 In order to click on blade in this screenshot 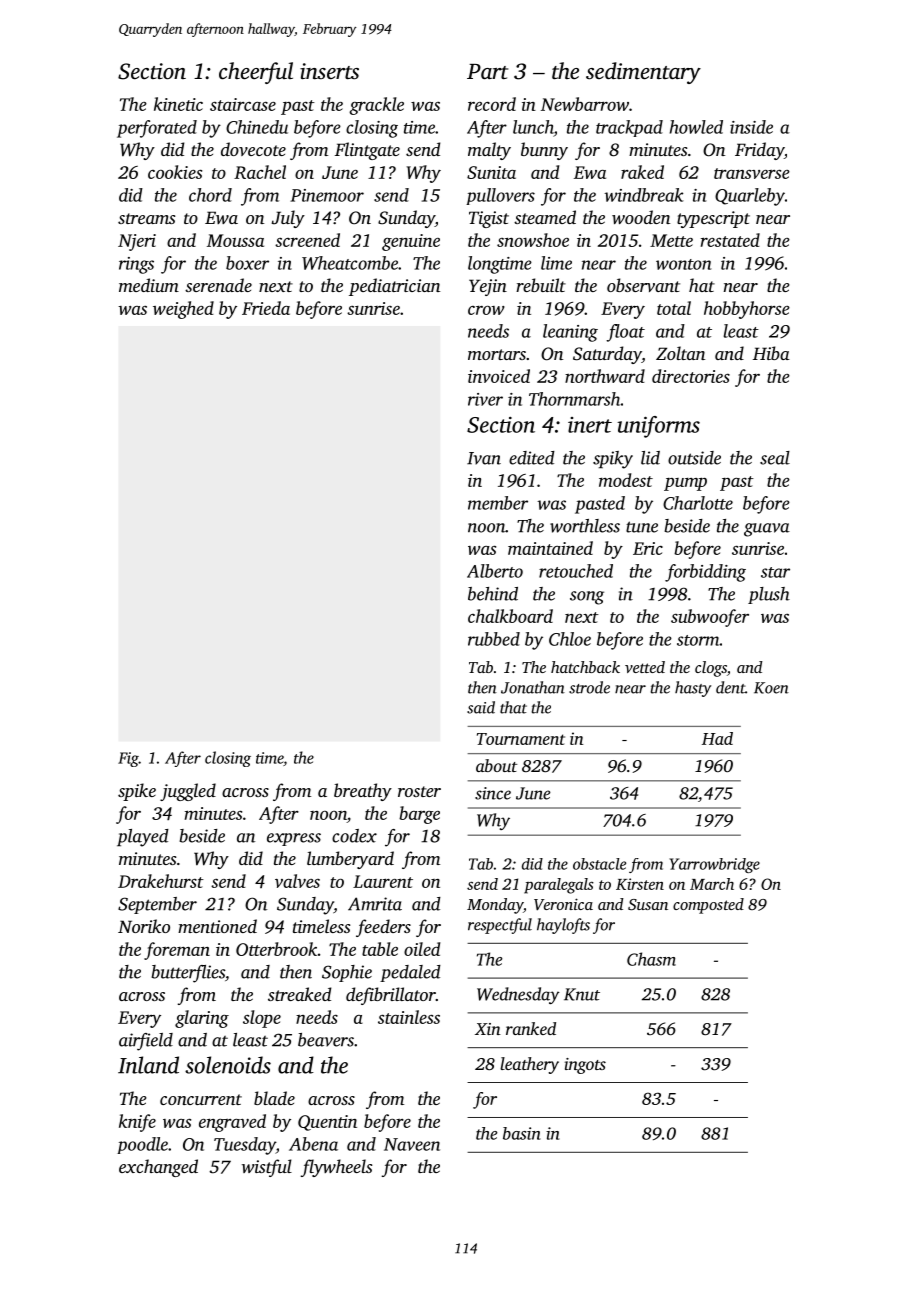, I will do `click(274, 1098)`.
